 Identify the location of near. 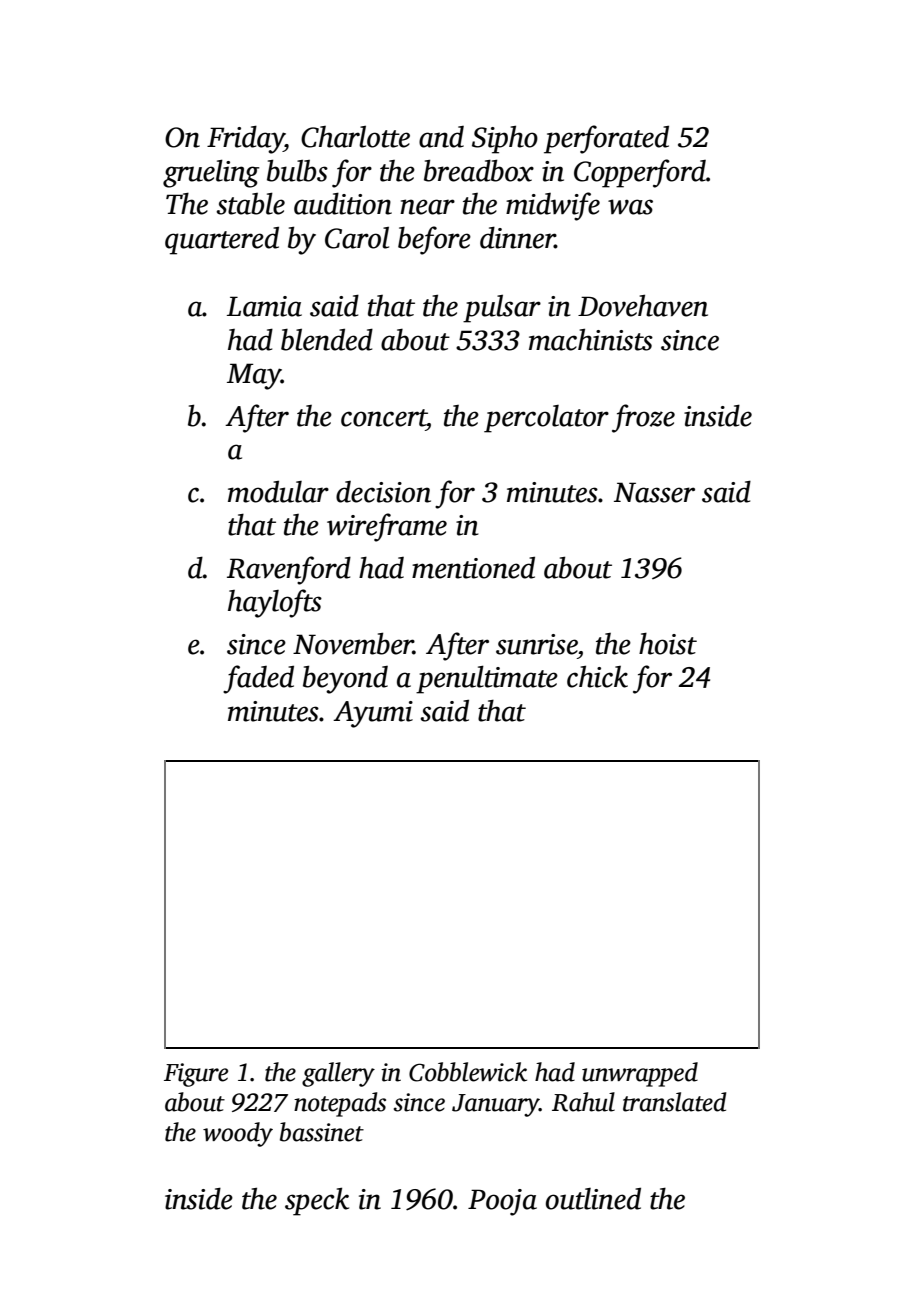
(427, 207).
